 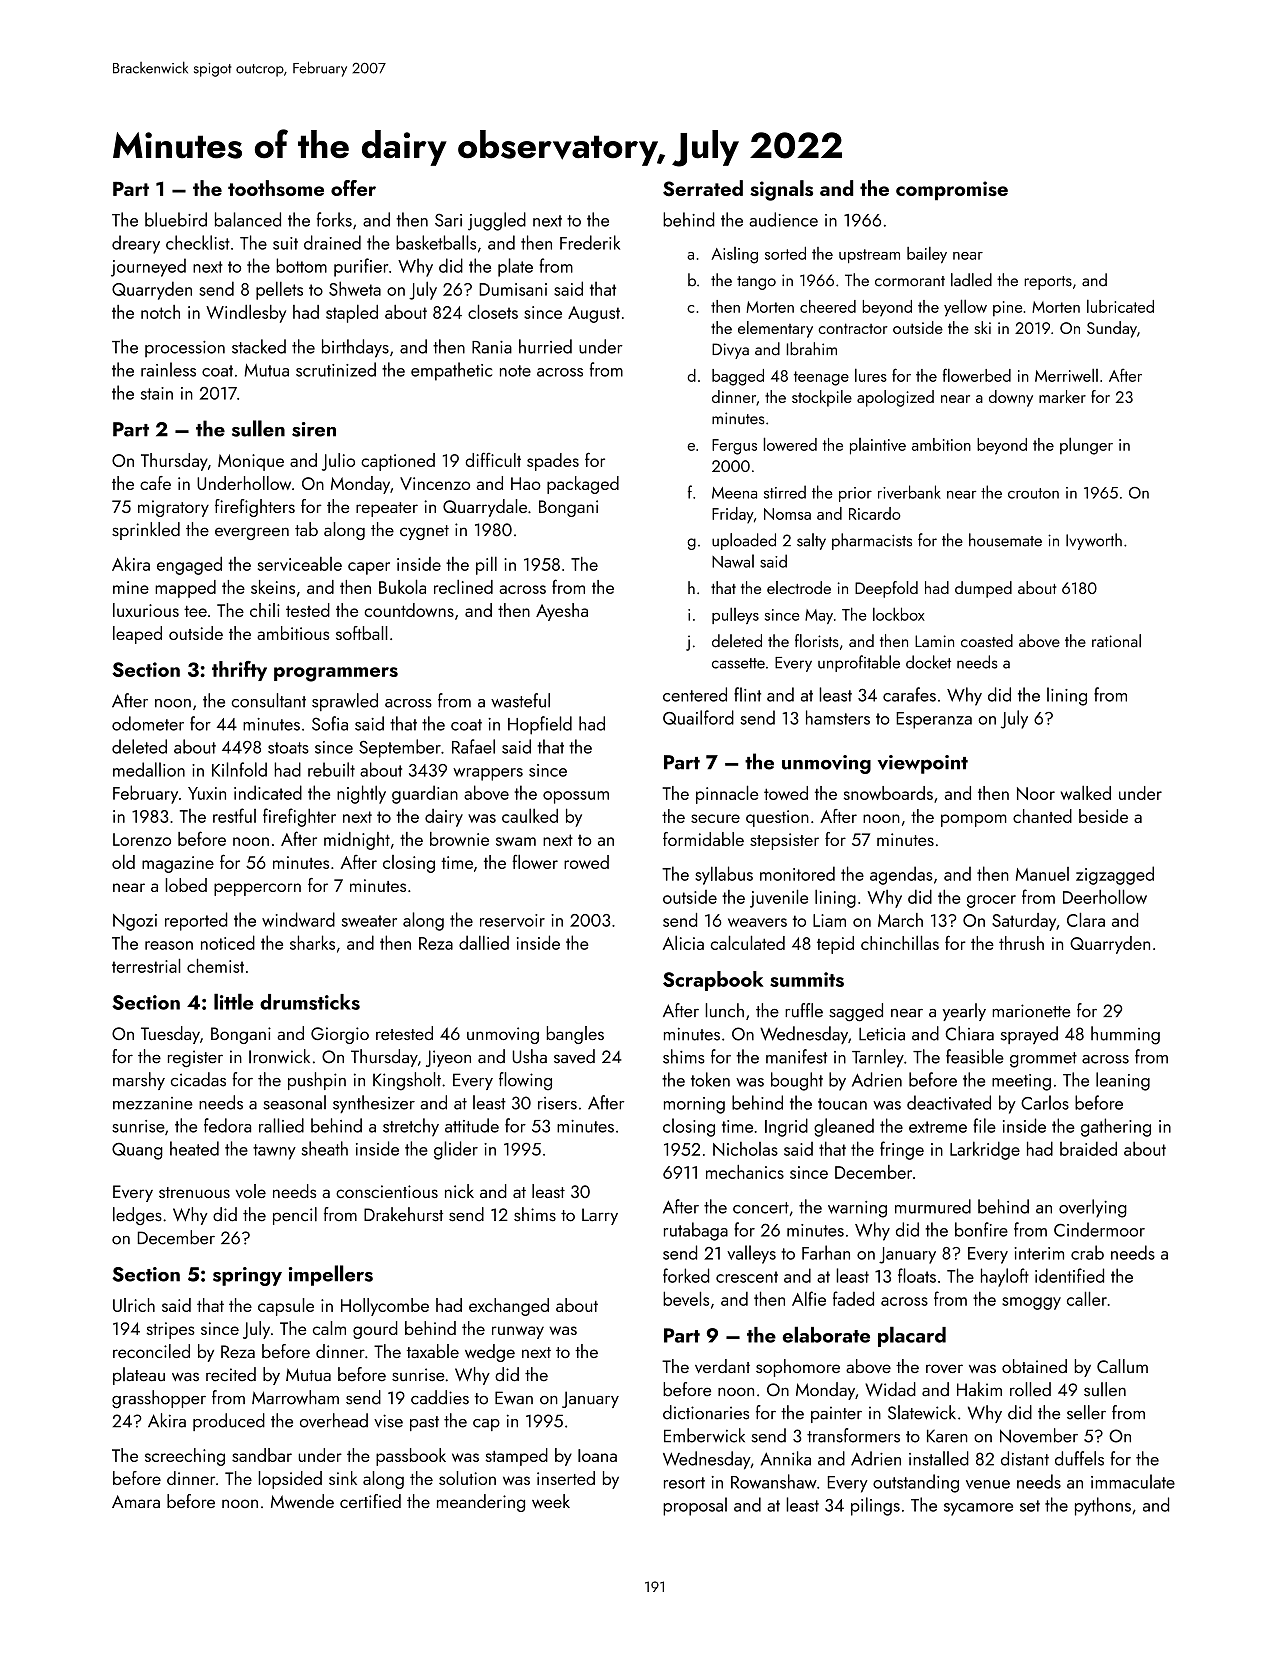 I want to click on Quailford, so click(x=698, y=717).
